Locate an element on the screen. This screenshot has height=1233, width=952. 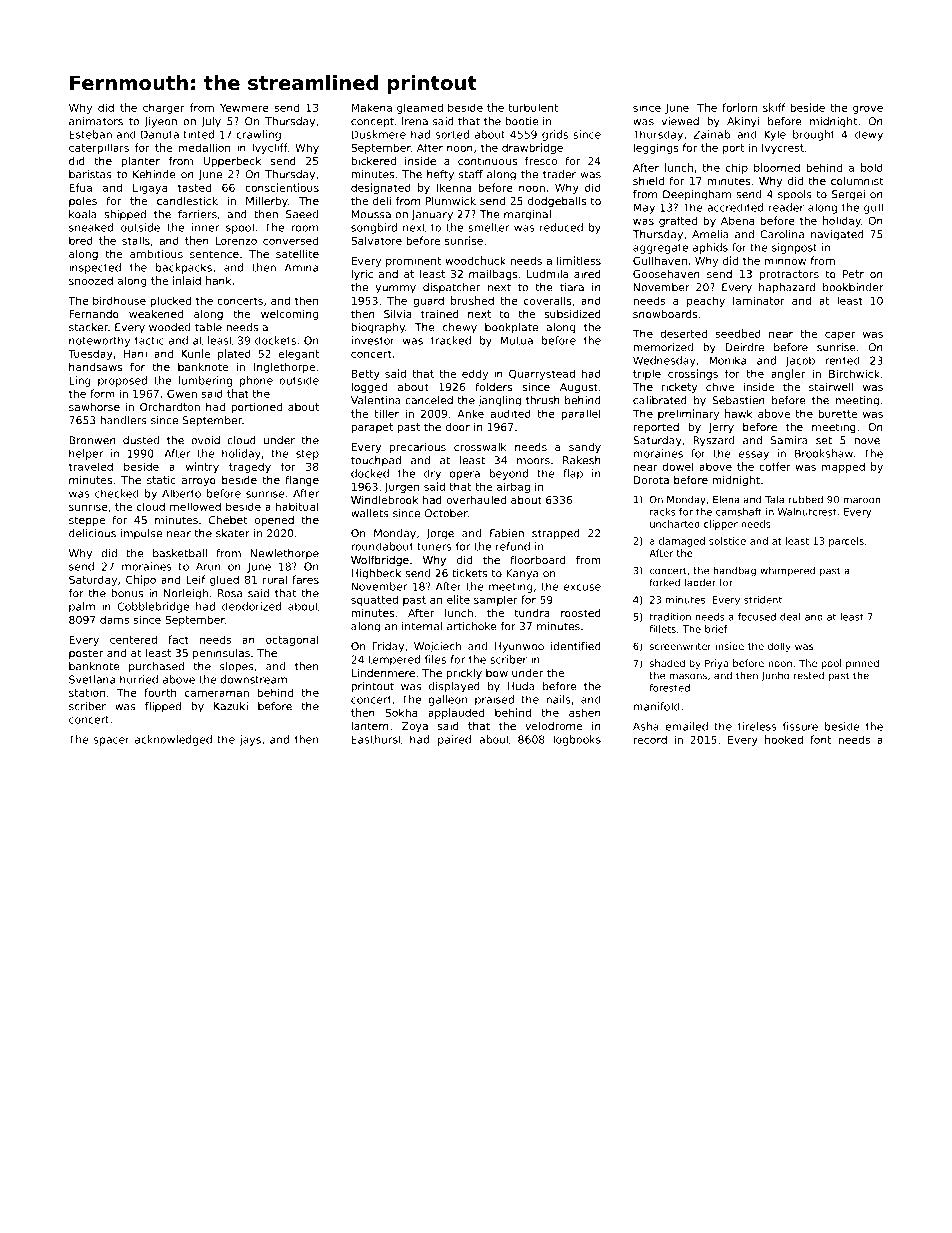
pinned is located at coordinates (862, 664).
